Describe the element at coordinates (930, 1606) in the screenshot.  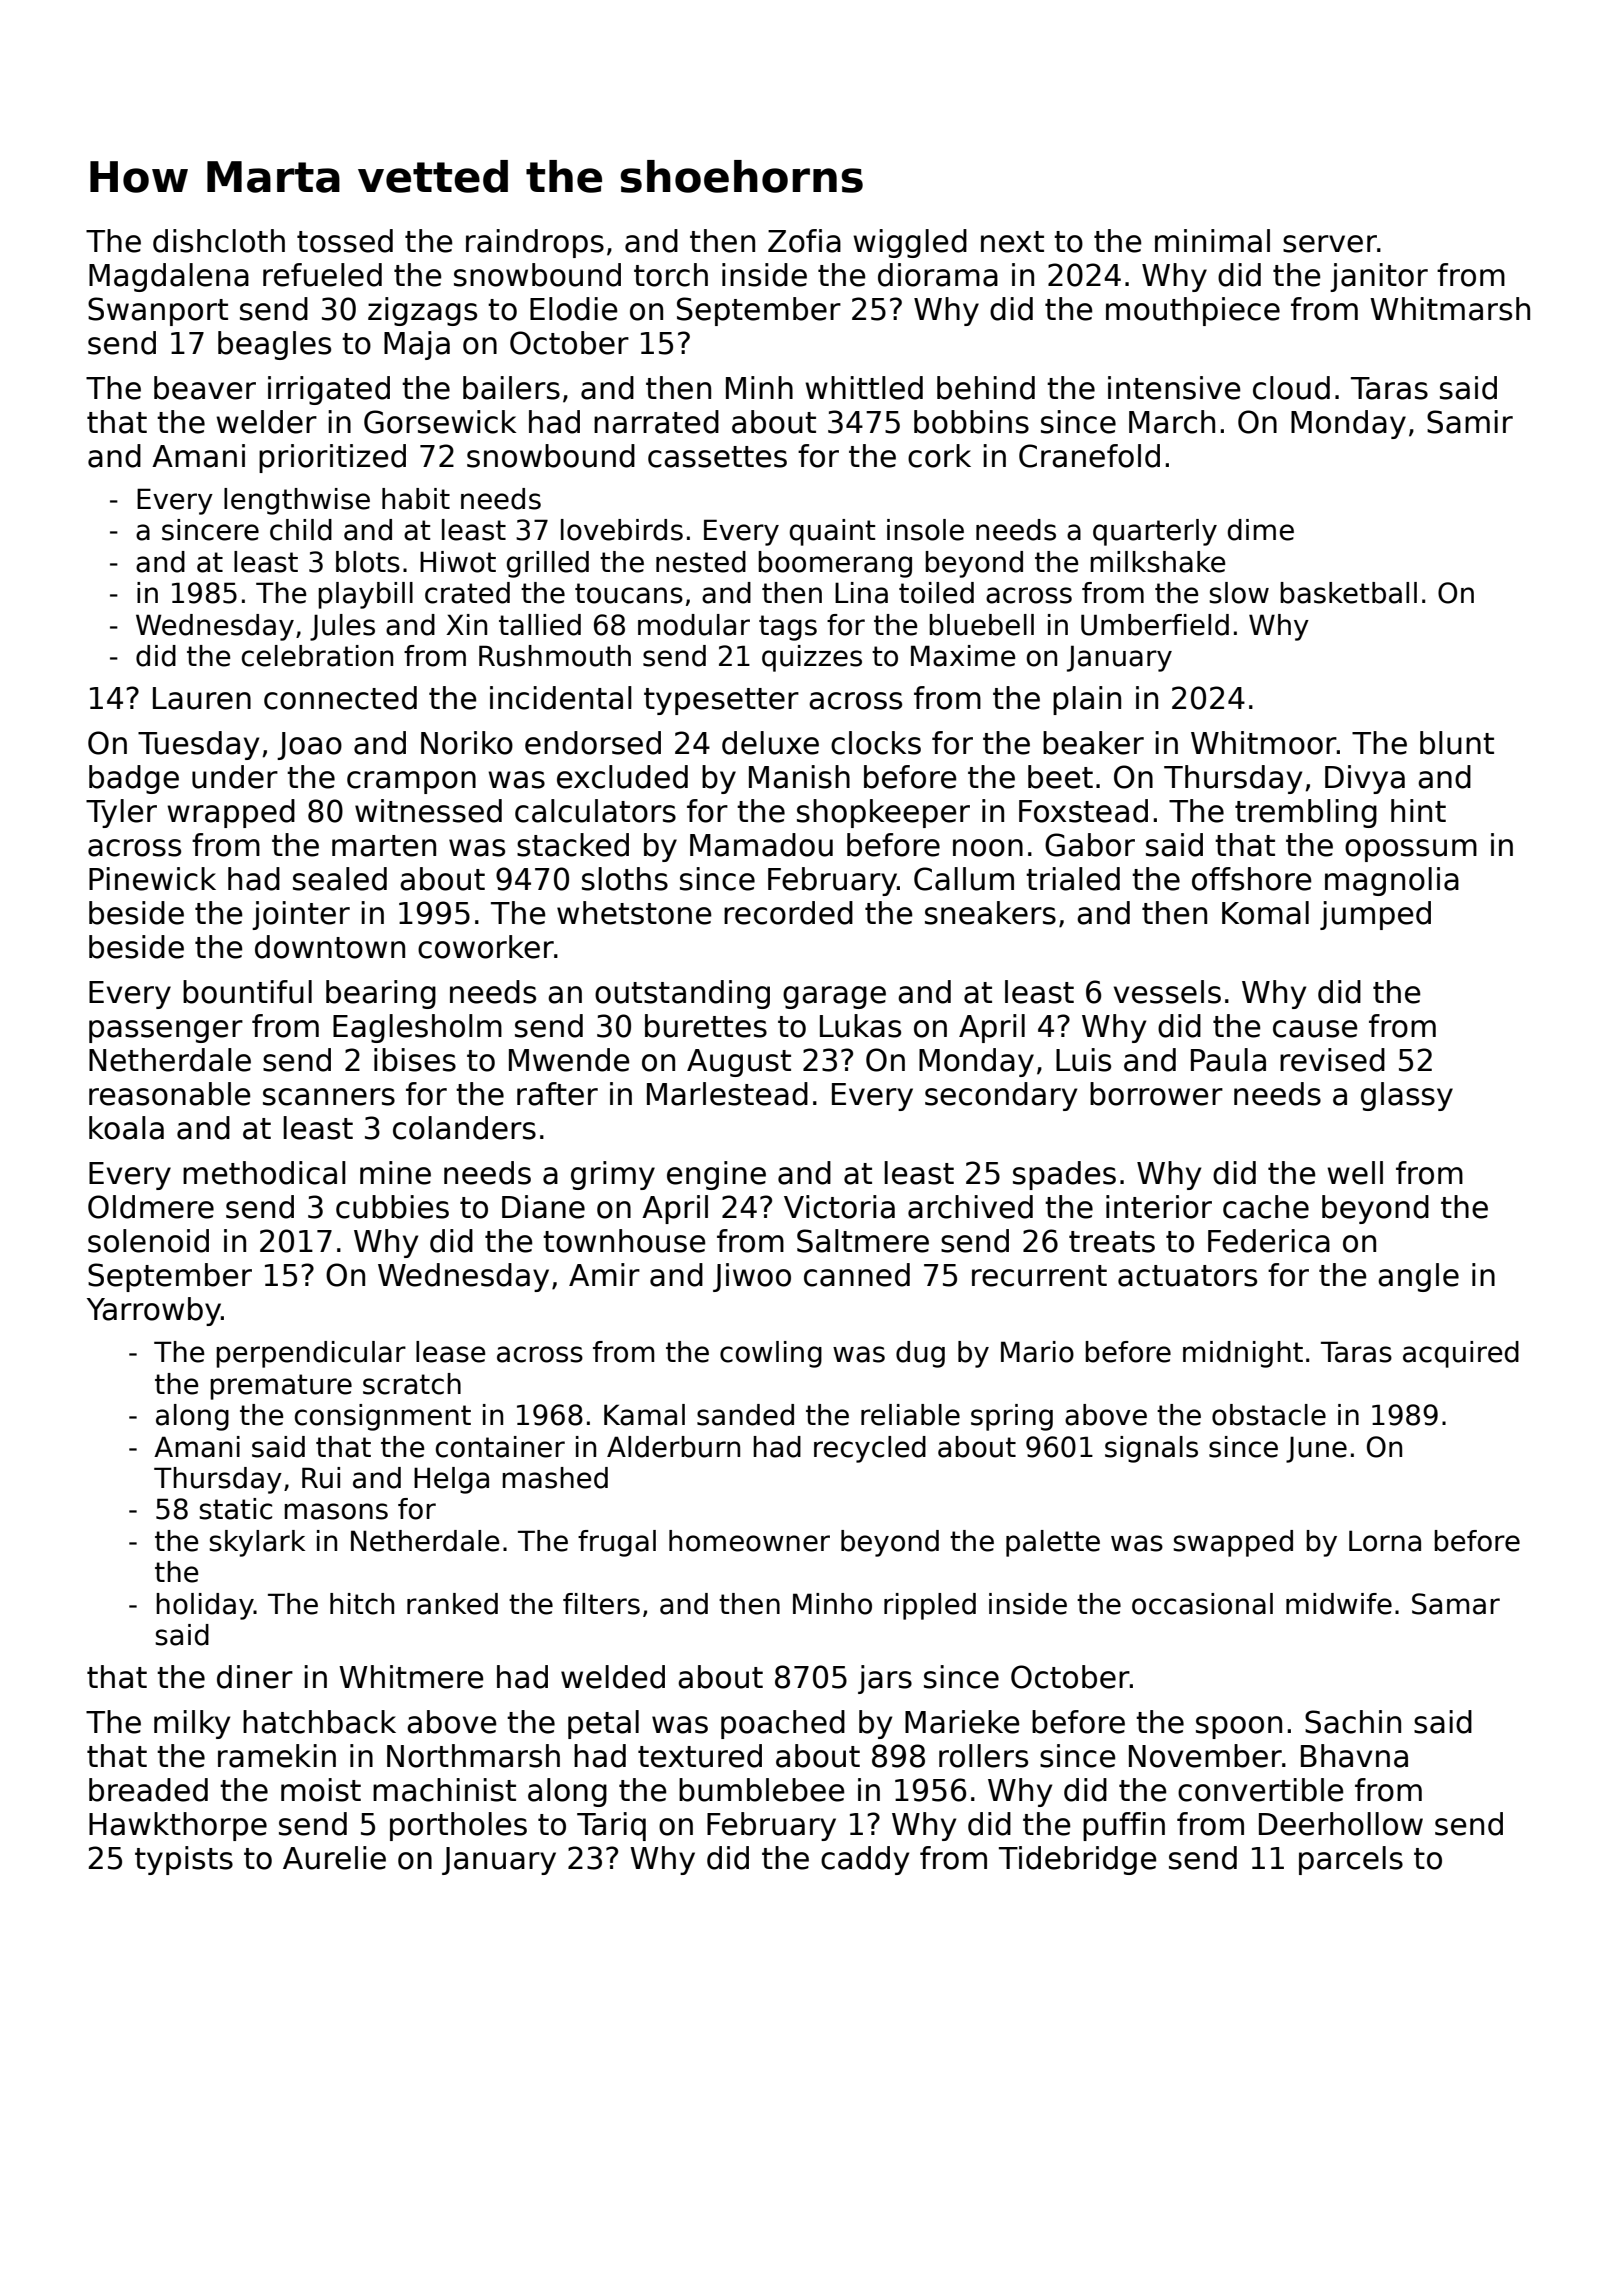
I see `rippled` at that location.
